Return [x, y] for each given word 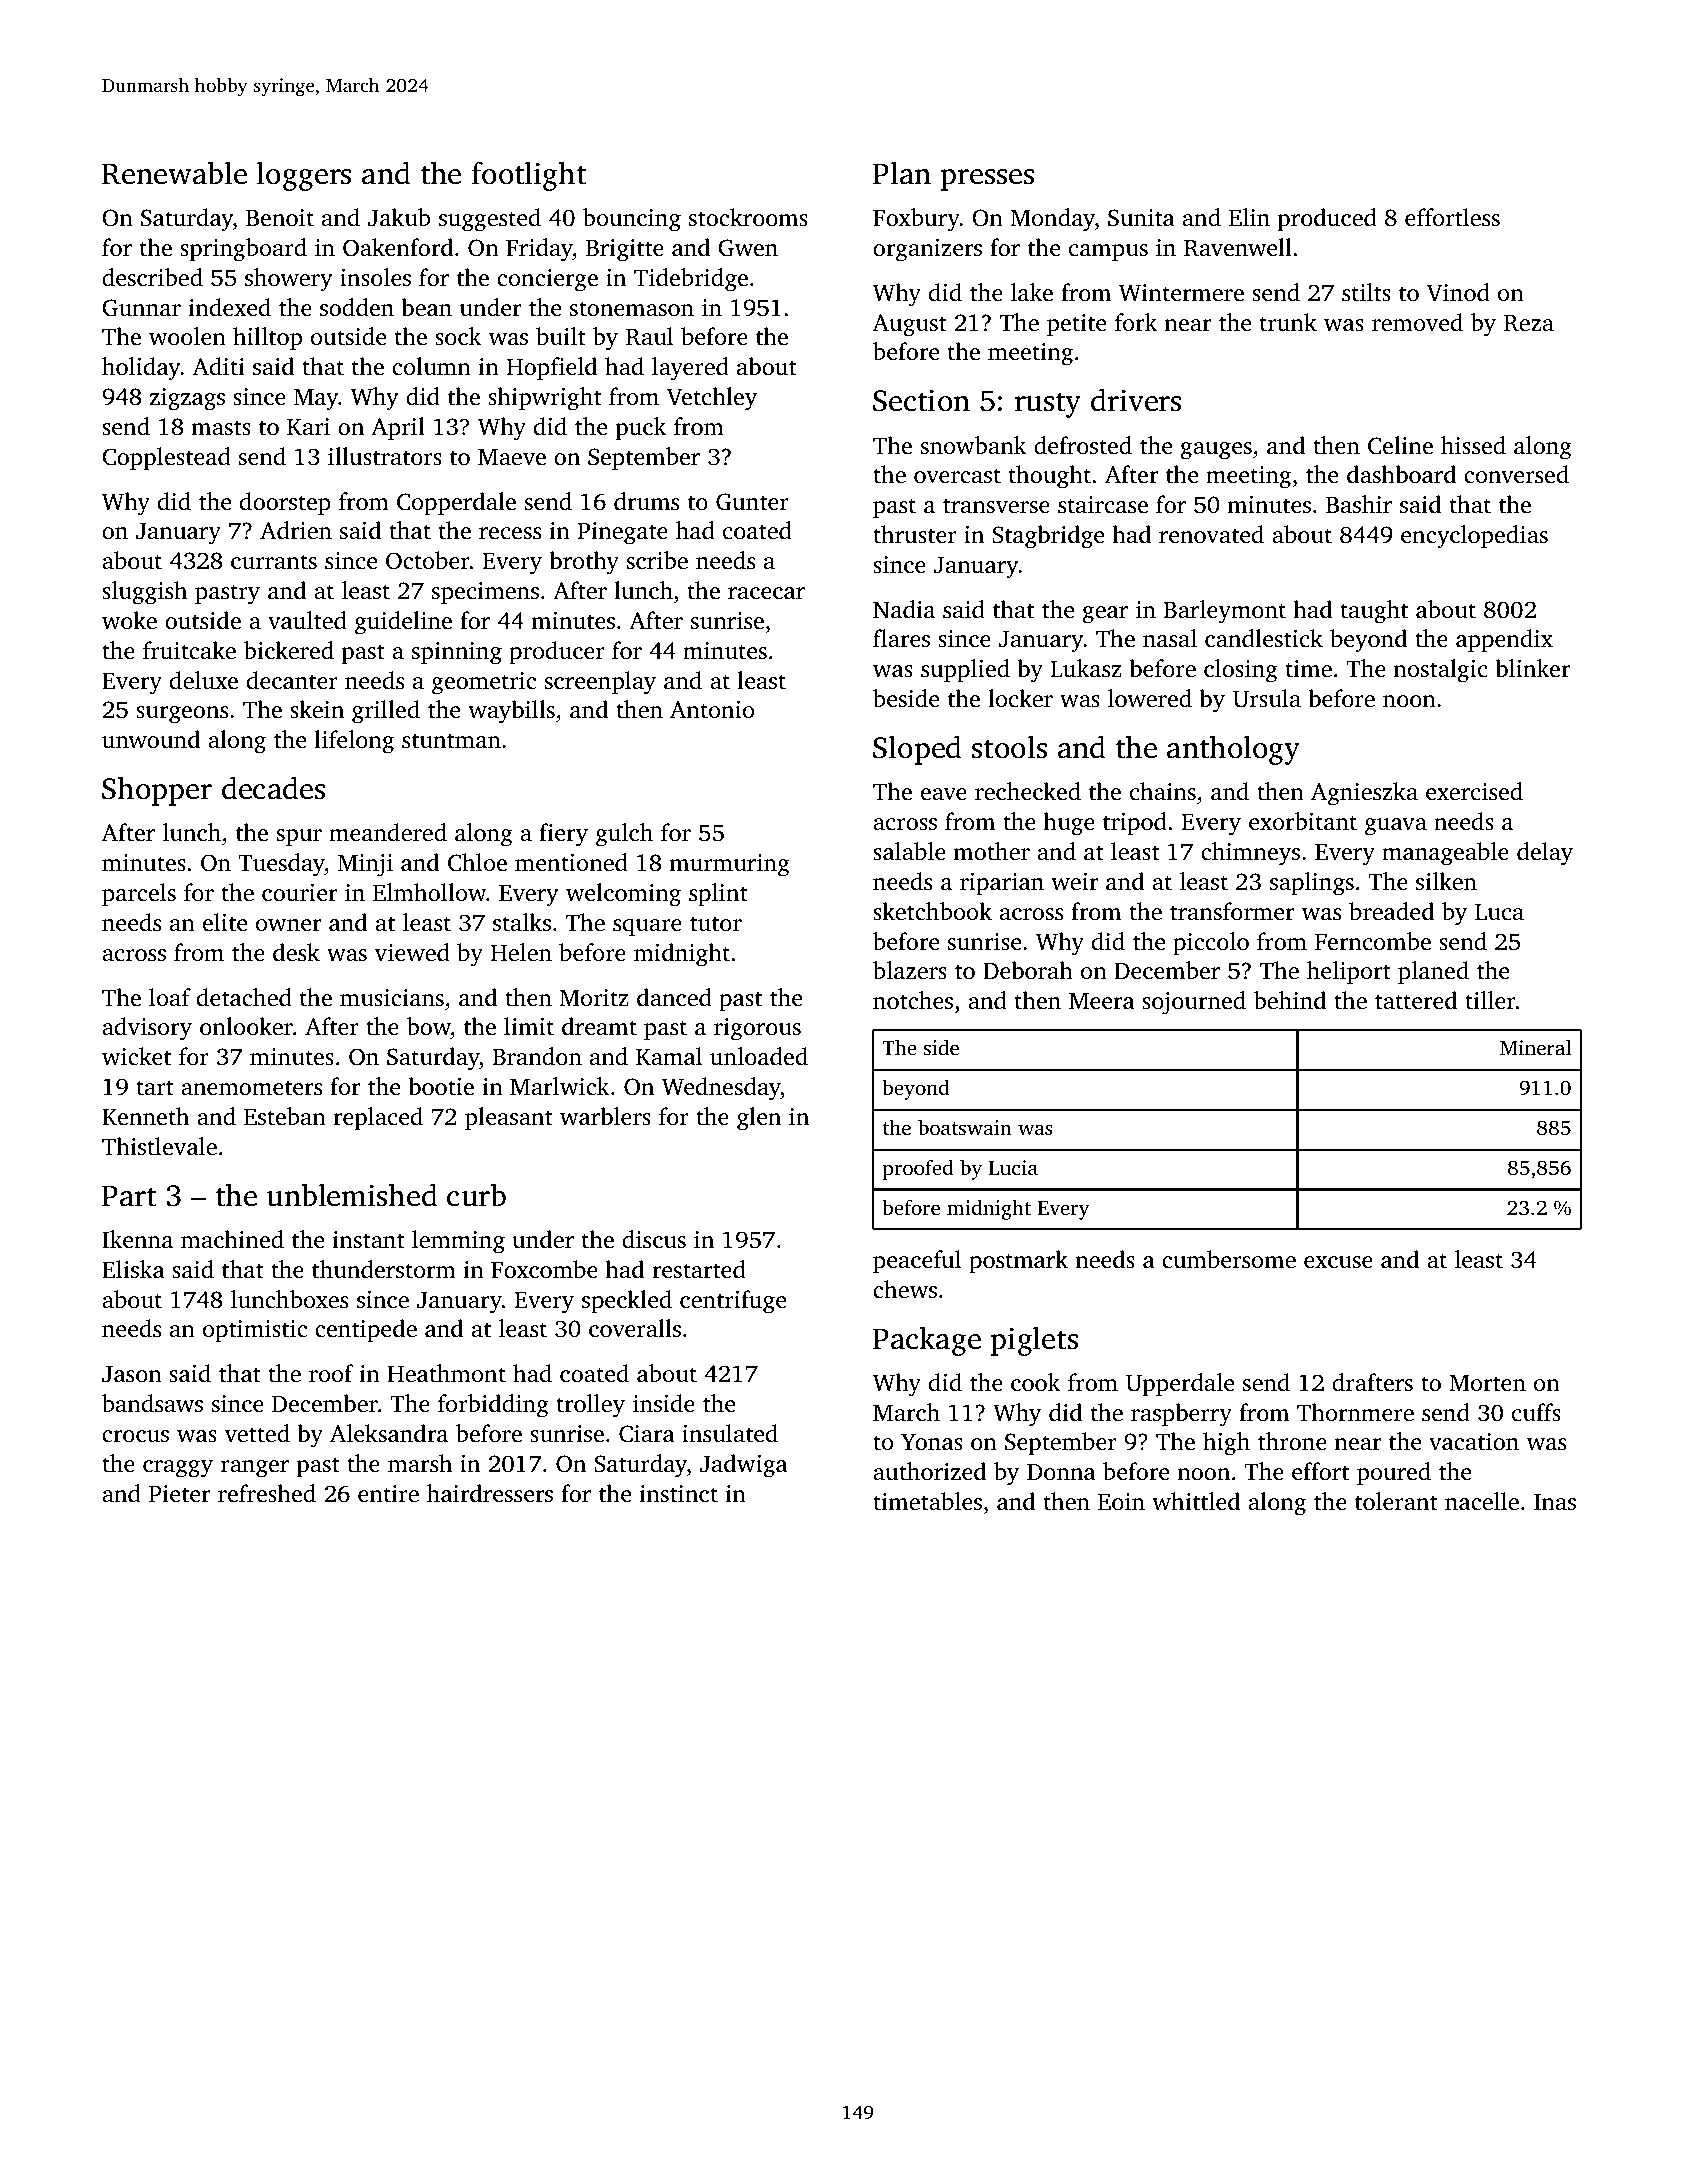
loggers [304, 176]
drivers [1136, 400]
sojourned [1194, 1003]
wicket [136, 1056]
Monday [1052, 220]
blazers [910, 970]
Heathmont [446, 1373]
